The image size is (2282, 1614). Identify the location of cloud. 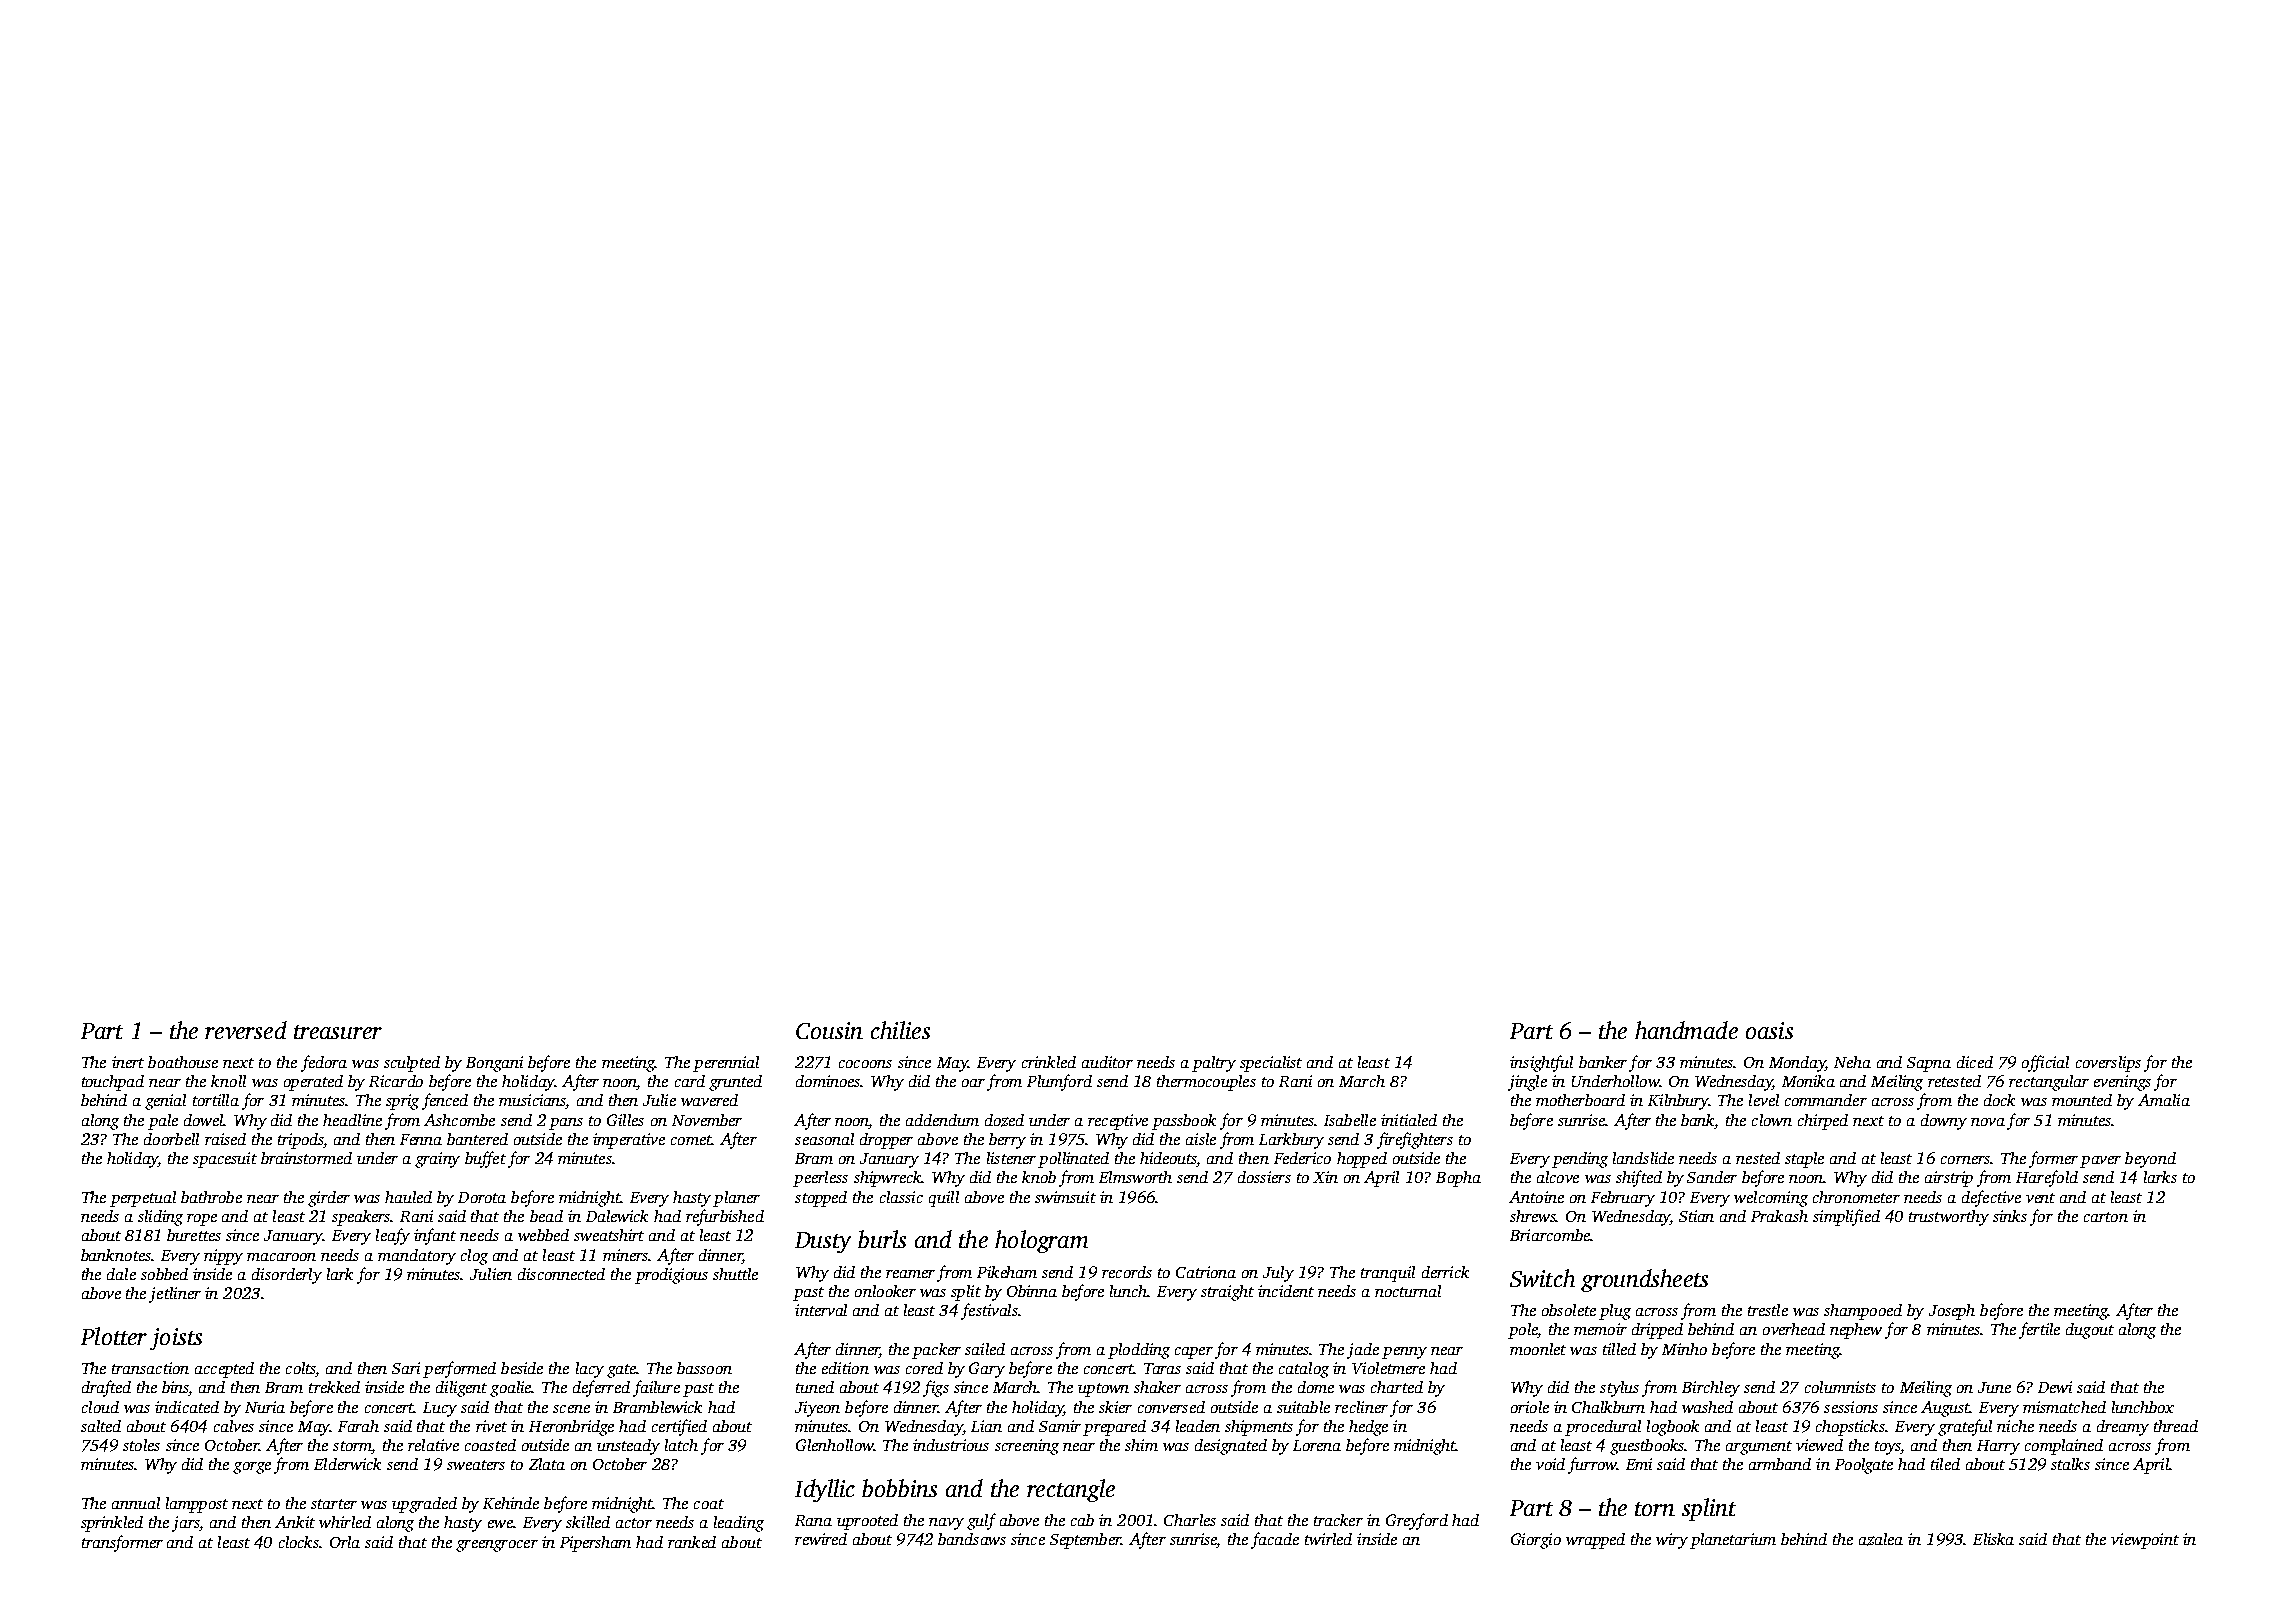
(100, 1407).
